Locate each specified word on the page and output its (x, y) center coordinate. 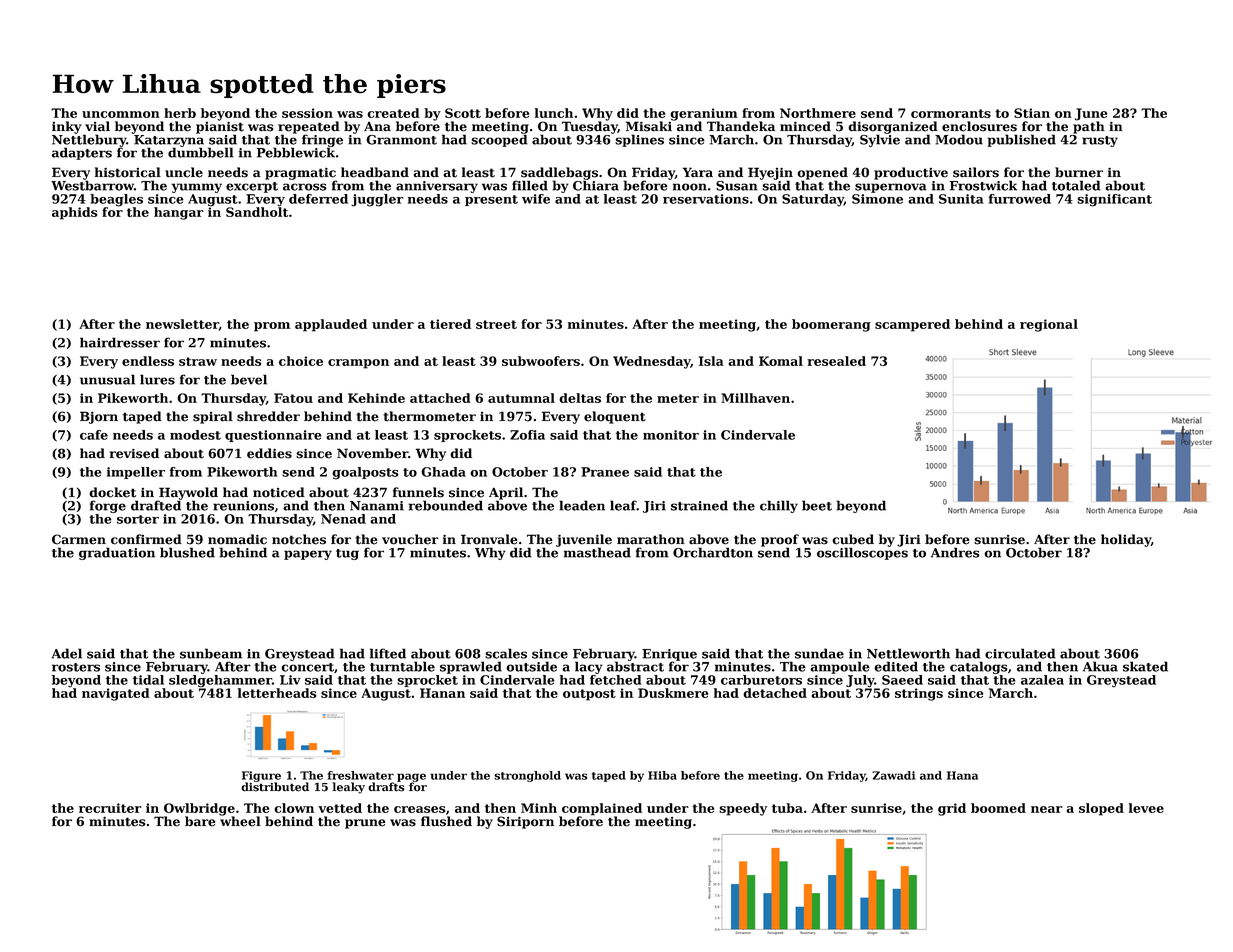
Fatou (293, 398)
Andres (955, 552)
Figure (261, 776)
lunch (554, 113)
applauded (331, 325)
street (496, 324)
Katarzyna (169, 141)
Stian (1032, 113)
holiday (1126, 540)
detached (775, 693)
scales (506, 653)
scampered (912, 325)
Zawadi (894, 775)
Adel (66, 653)
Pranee (605, 472)
